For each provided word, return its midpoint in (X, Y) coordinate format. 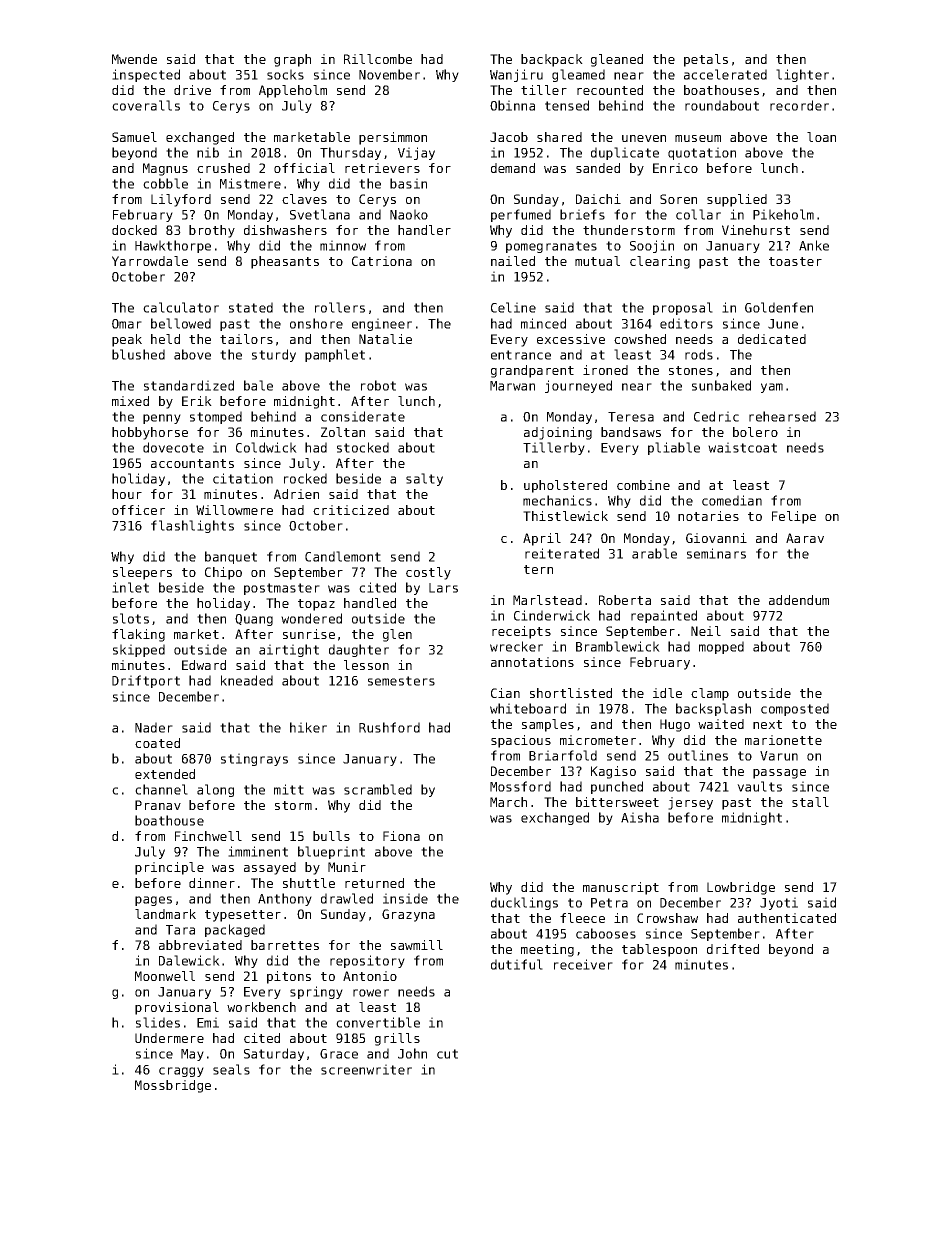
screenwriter (366, 1069)
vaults (759, 786)
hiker (308, 727)
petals (706, 60)
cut (447, 1054)
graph (292, 60)
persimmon (393, 138)
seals (231, 1069)
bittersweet (617, 802)
